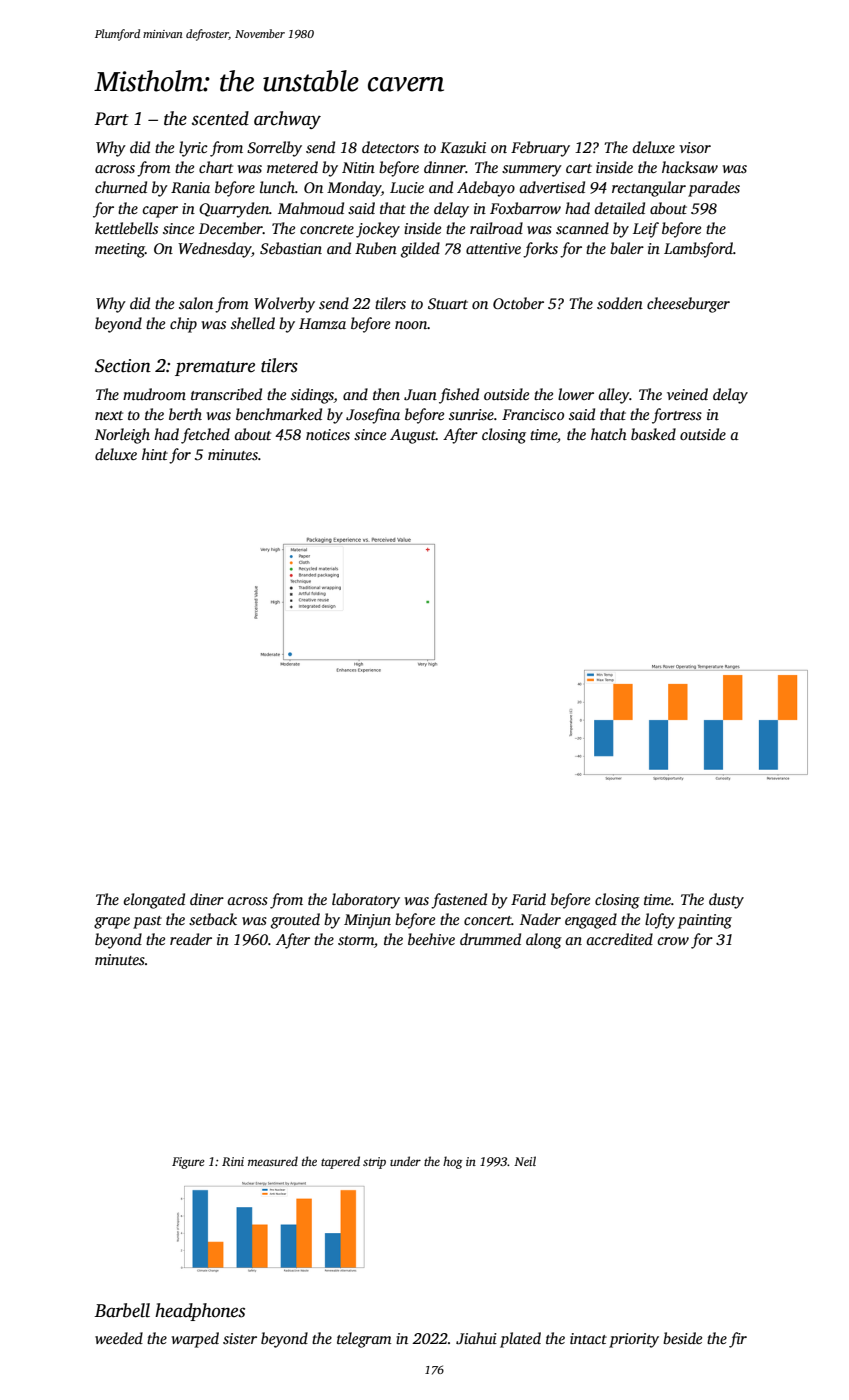  I want to click on plated, so click(520, 1340).
